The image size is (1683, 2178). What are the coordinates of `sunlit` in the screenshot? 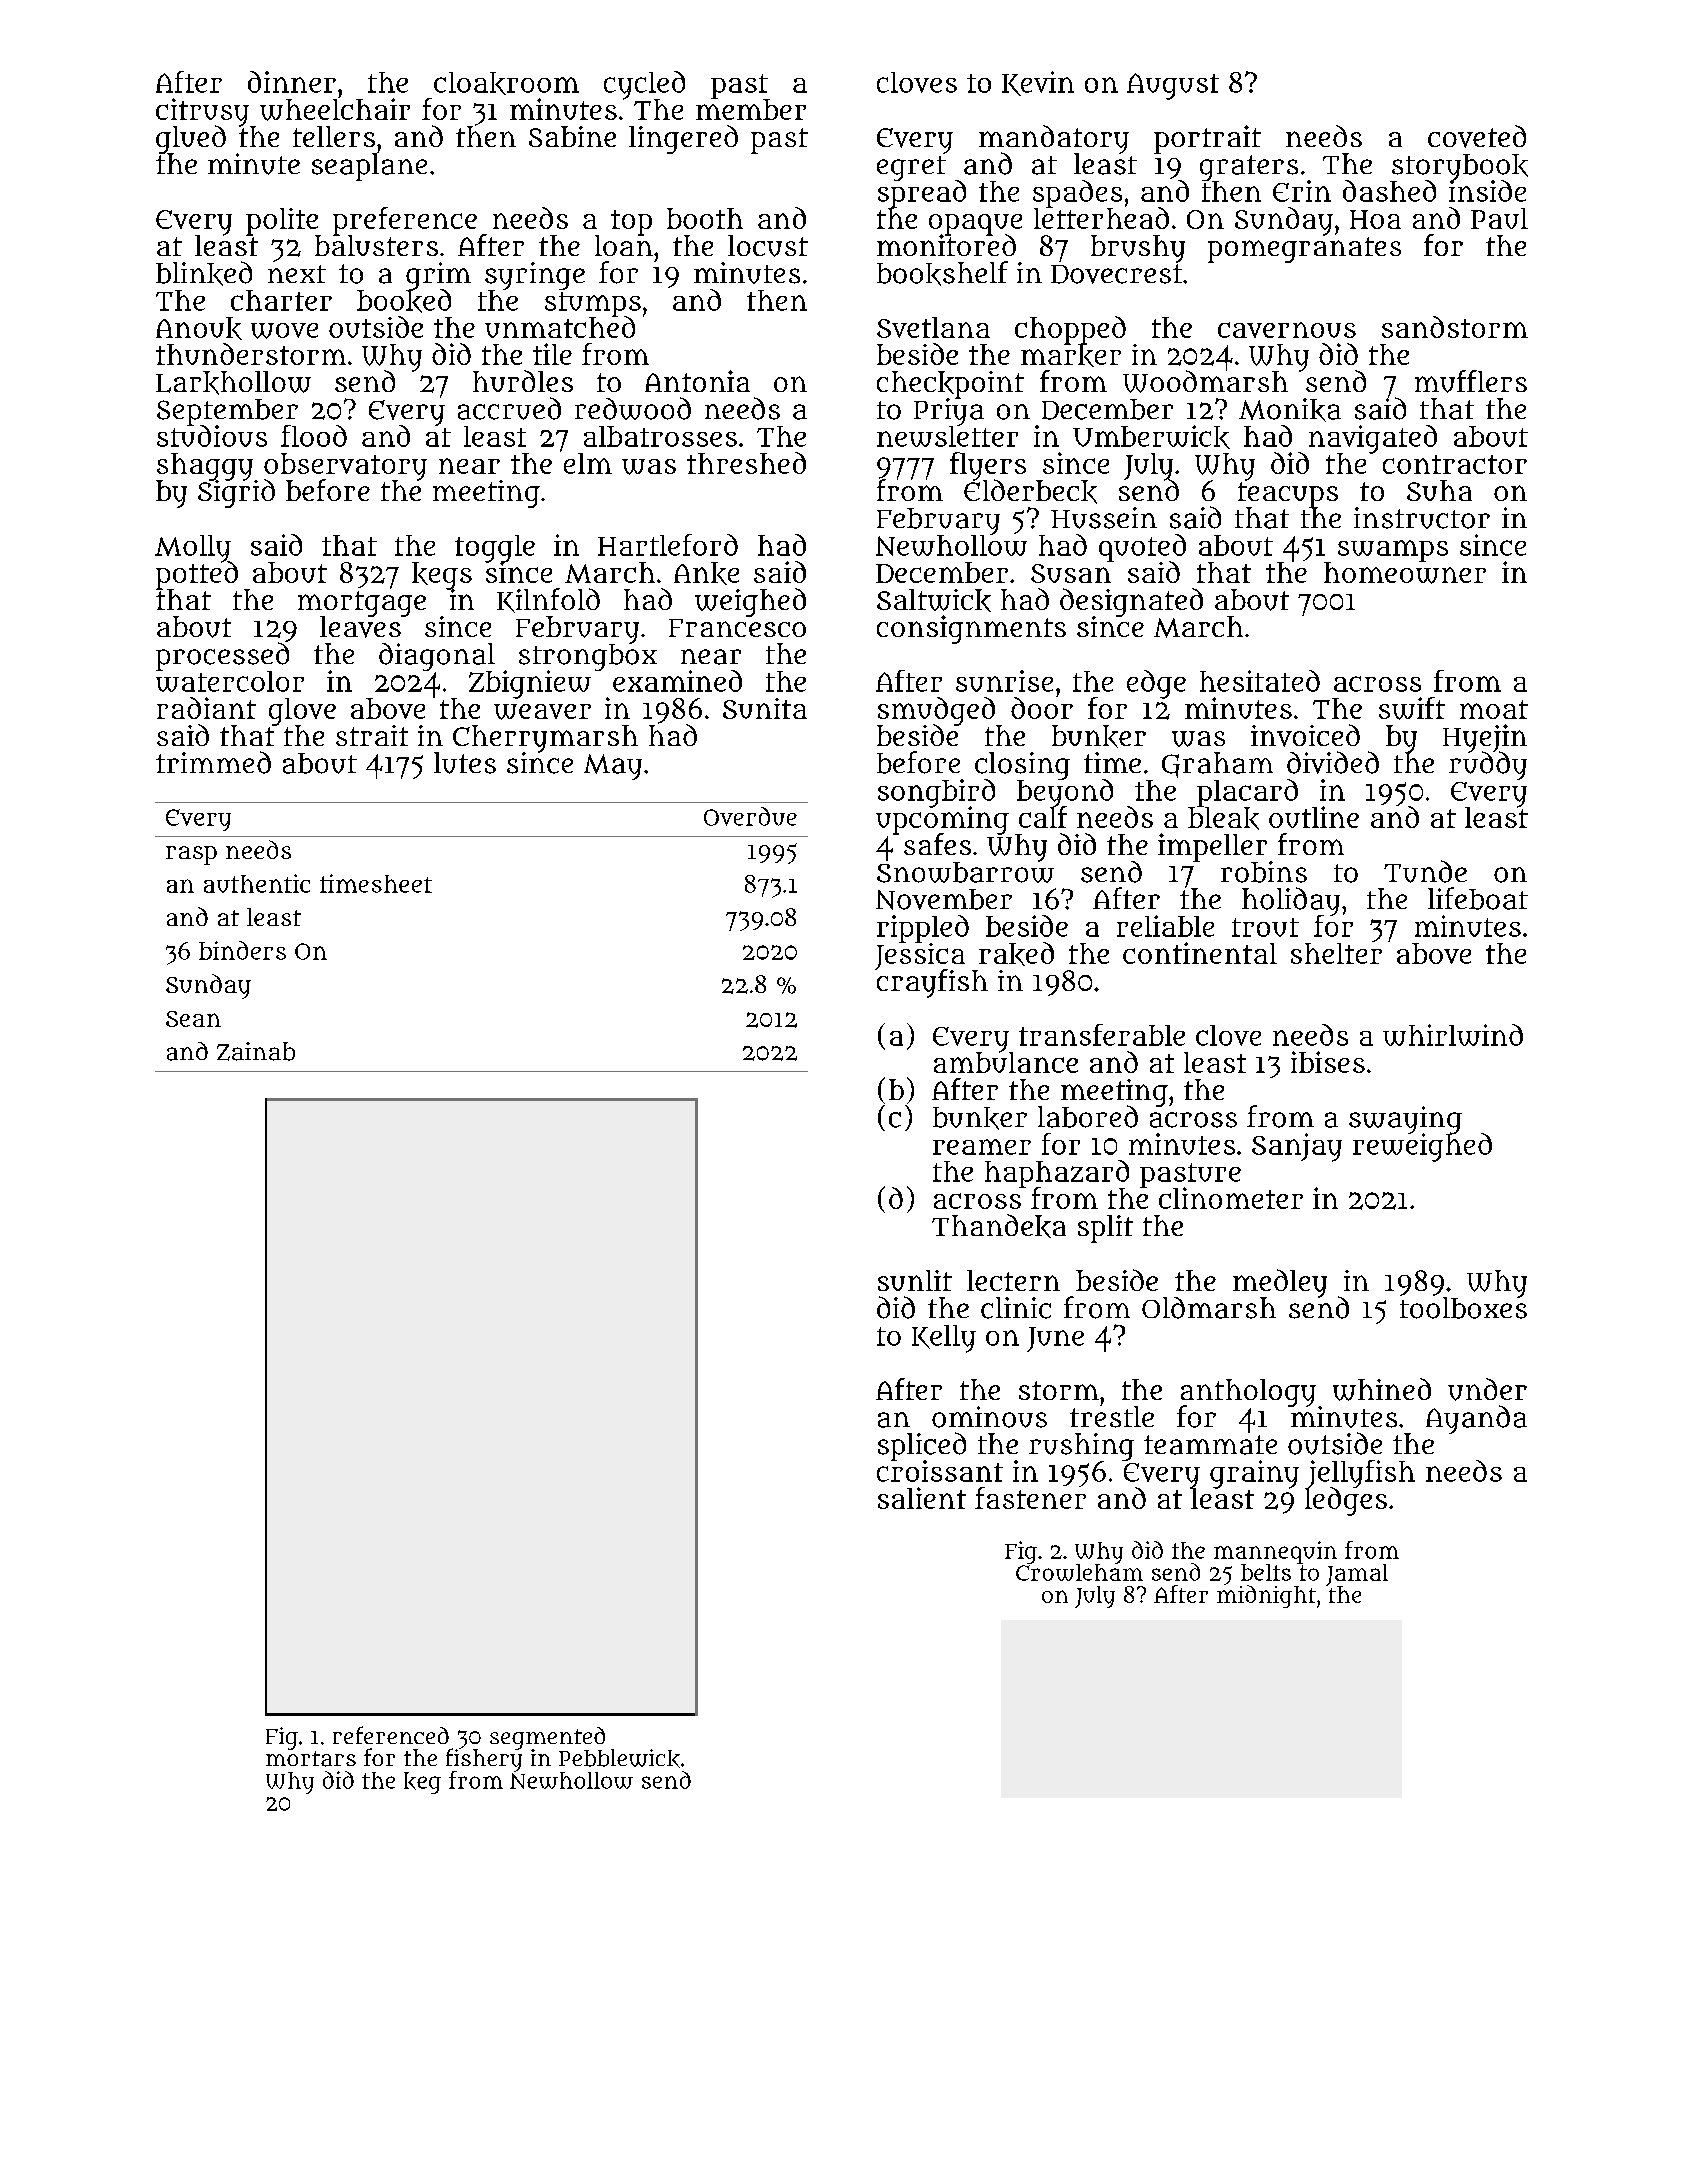 It's located at (915, 1280).
